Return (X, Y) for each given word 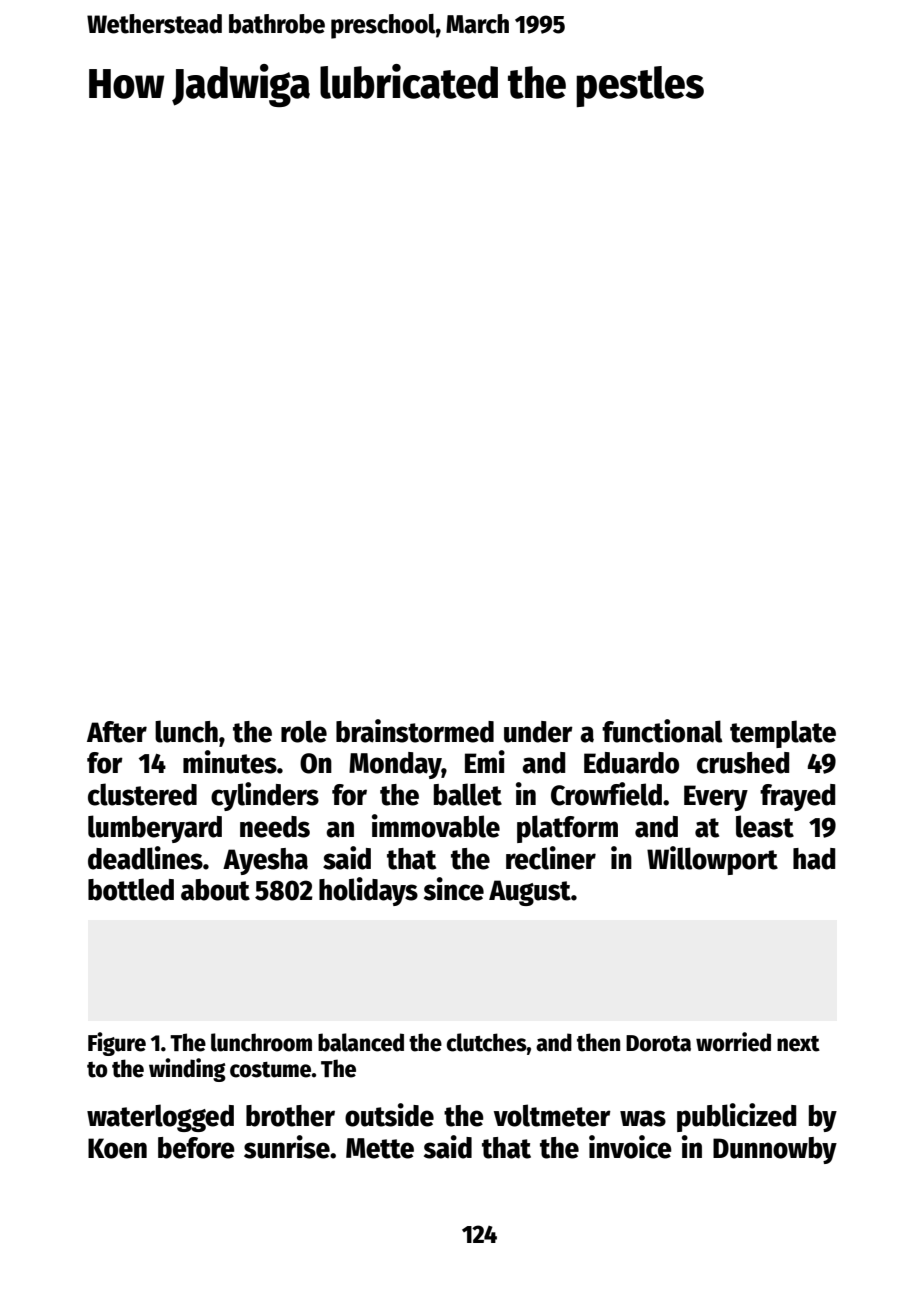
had (814, 859)
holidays (368, 891)
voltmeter (552, 1115)
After (117, 732)
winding (187, 1070)
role (304, 731)
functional (662, 731)
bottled (131, 889)
